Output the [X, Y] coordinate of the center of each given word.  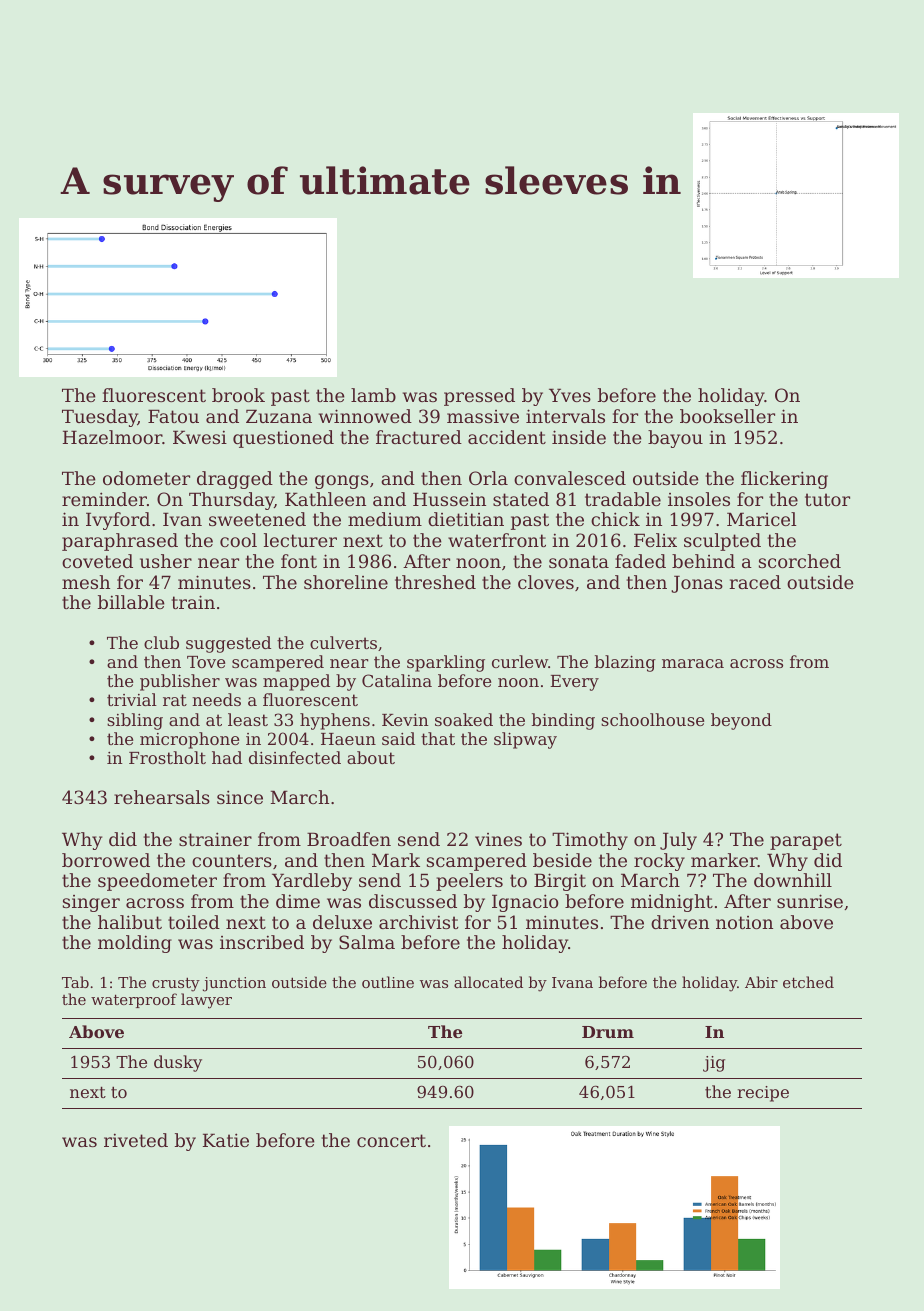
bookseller [727, 416]
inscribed [262, 942]
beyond [741, 721]
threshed [435, 582]
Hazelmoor [112, 437]
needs [216, 699]
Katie [226, 1140]
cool [238, 540]
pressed [479, 397]
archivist [419, 922]
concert [391, 1140]
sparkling [446, 663]
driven [680, 922]
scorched [800, 561]
